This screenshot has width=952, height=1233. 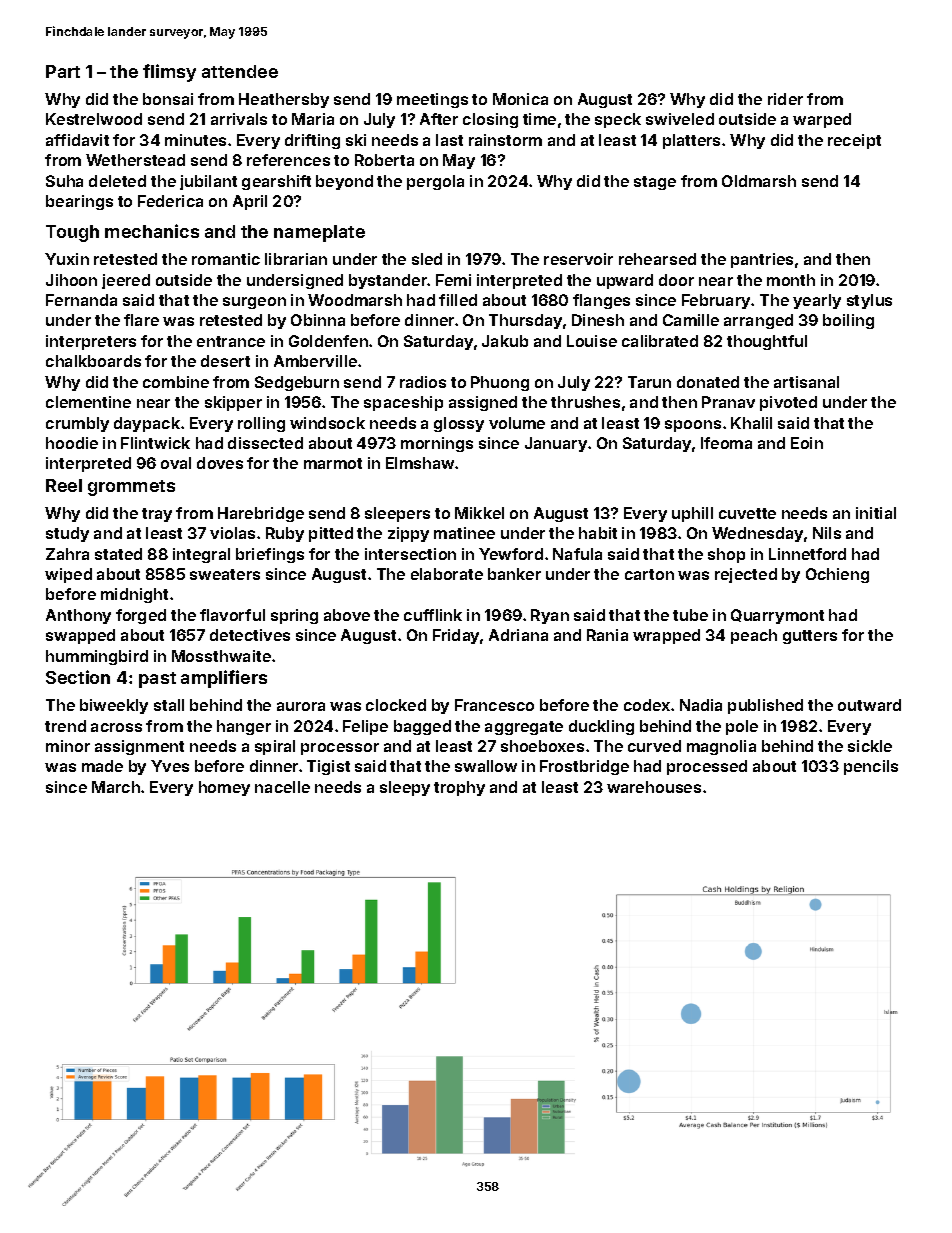 I want to click on flimsy, so click(x=169, y=73).
